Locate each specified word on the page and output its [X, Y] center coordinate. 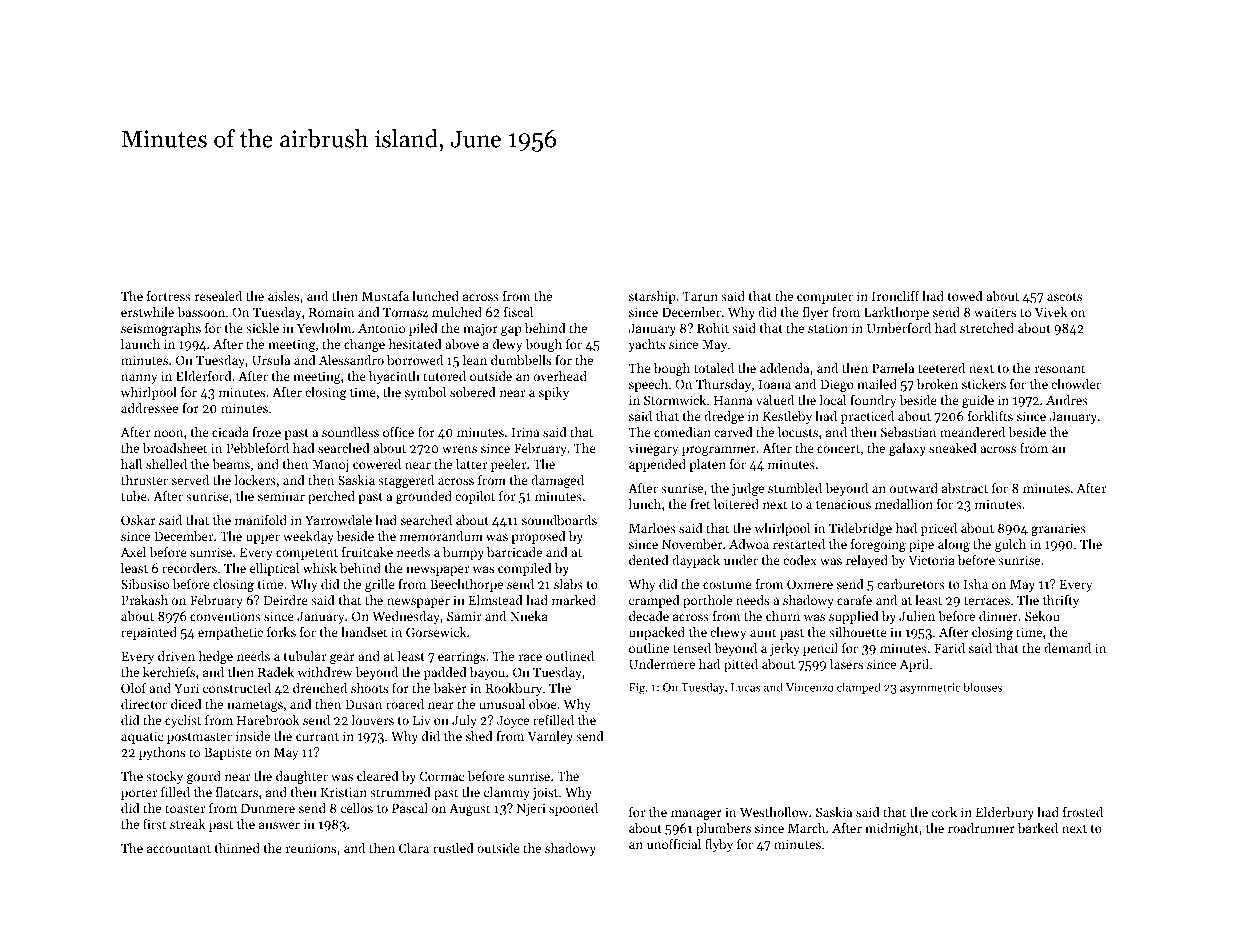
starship [652, 297]
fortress [169, 296]
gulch [1010, 545]
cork [944, 812]
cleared [378, 776]
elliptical [274, 569]
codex [800, 560]
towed [965, 296]
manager [696, 815]
